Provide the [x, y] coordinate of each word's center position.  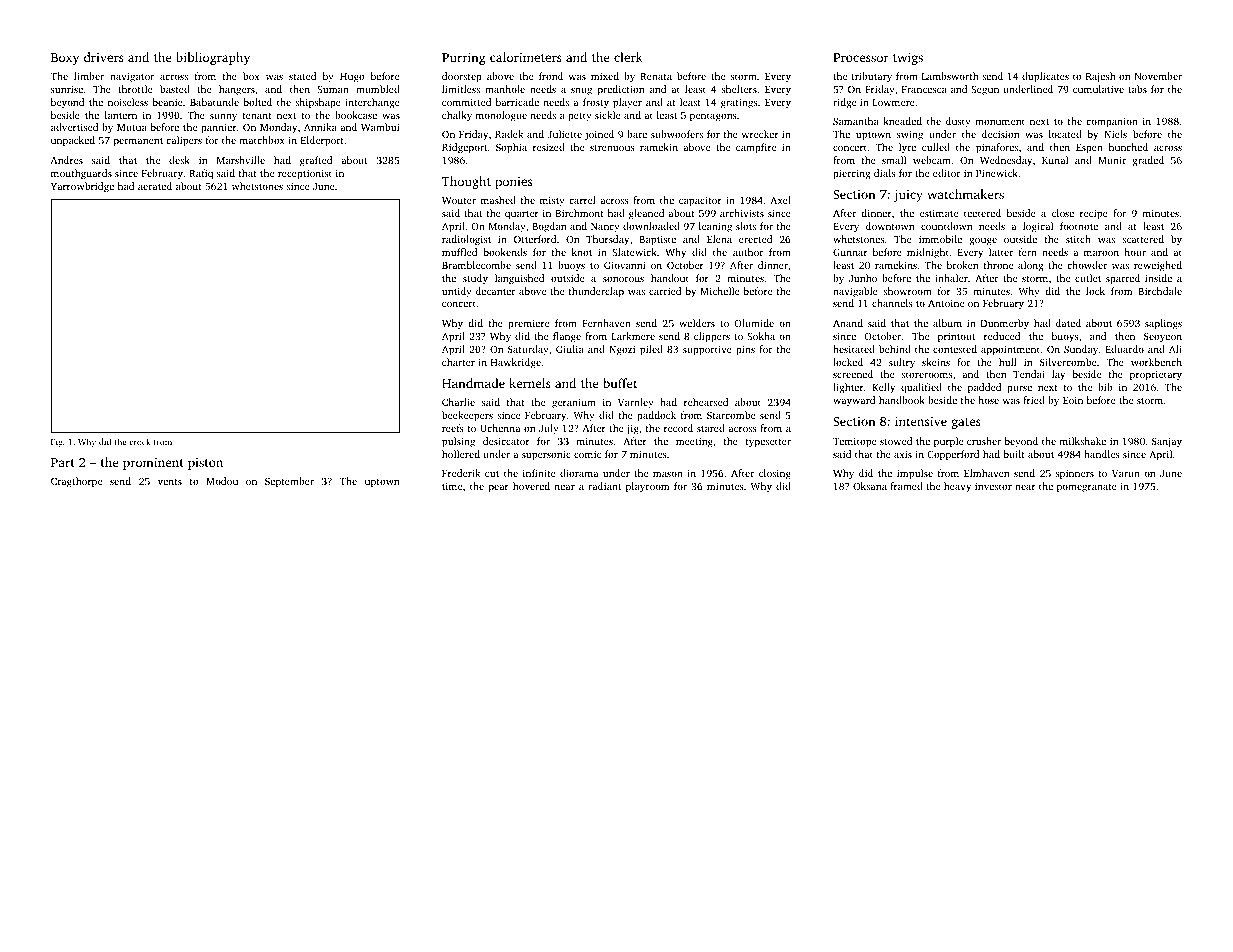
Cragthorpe [76, 482]
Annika [320, 127]
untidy [457, 292]
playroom [647, 487]
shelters [739, 89]
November [1158, 76]
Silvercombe [1068, 362]
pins [745, 350]
